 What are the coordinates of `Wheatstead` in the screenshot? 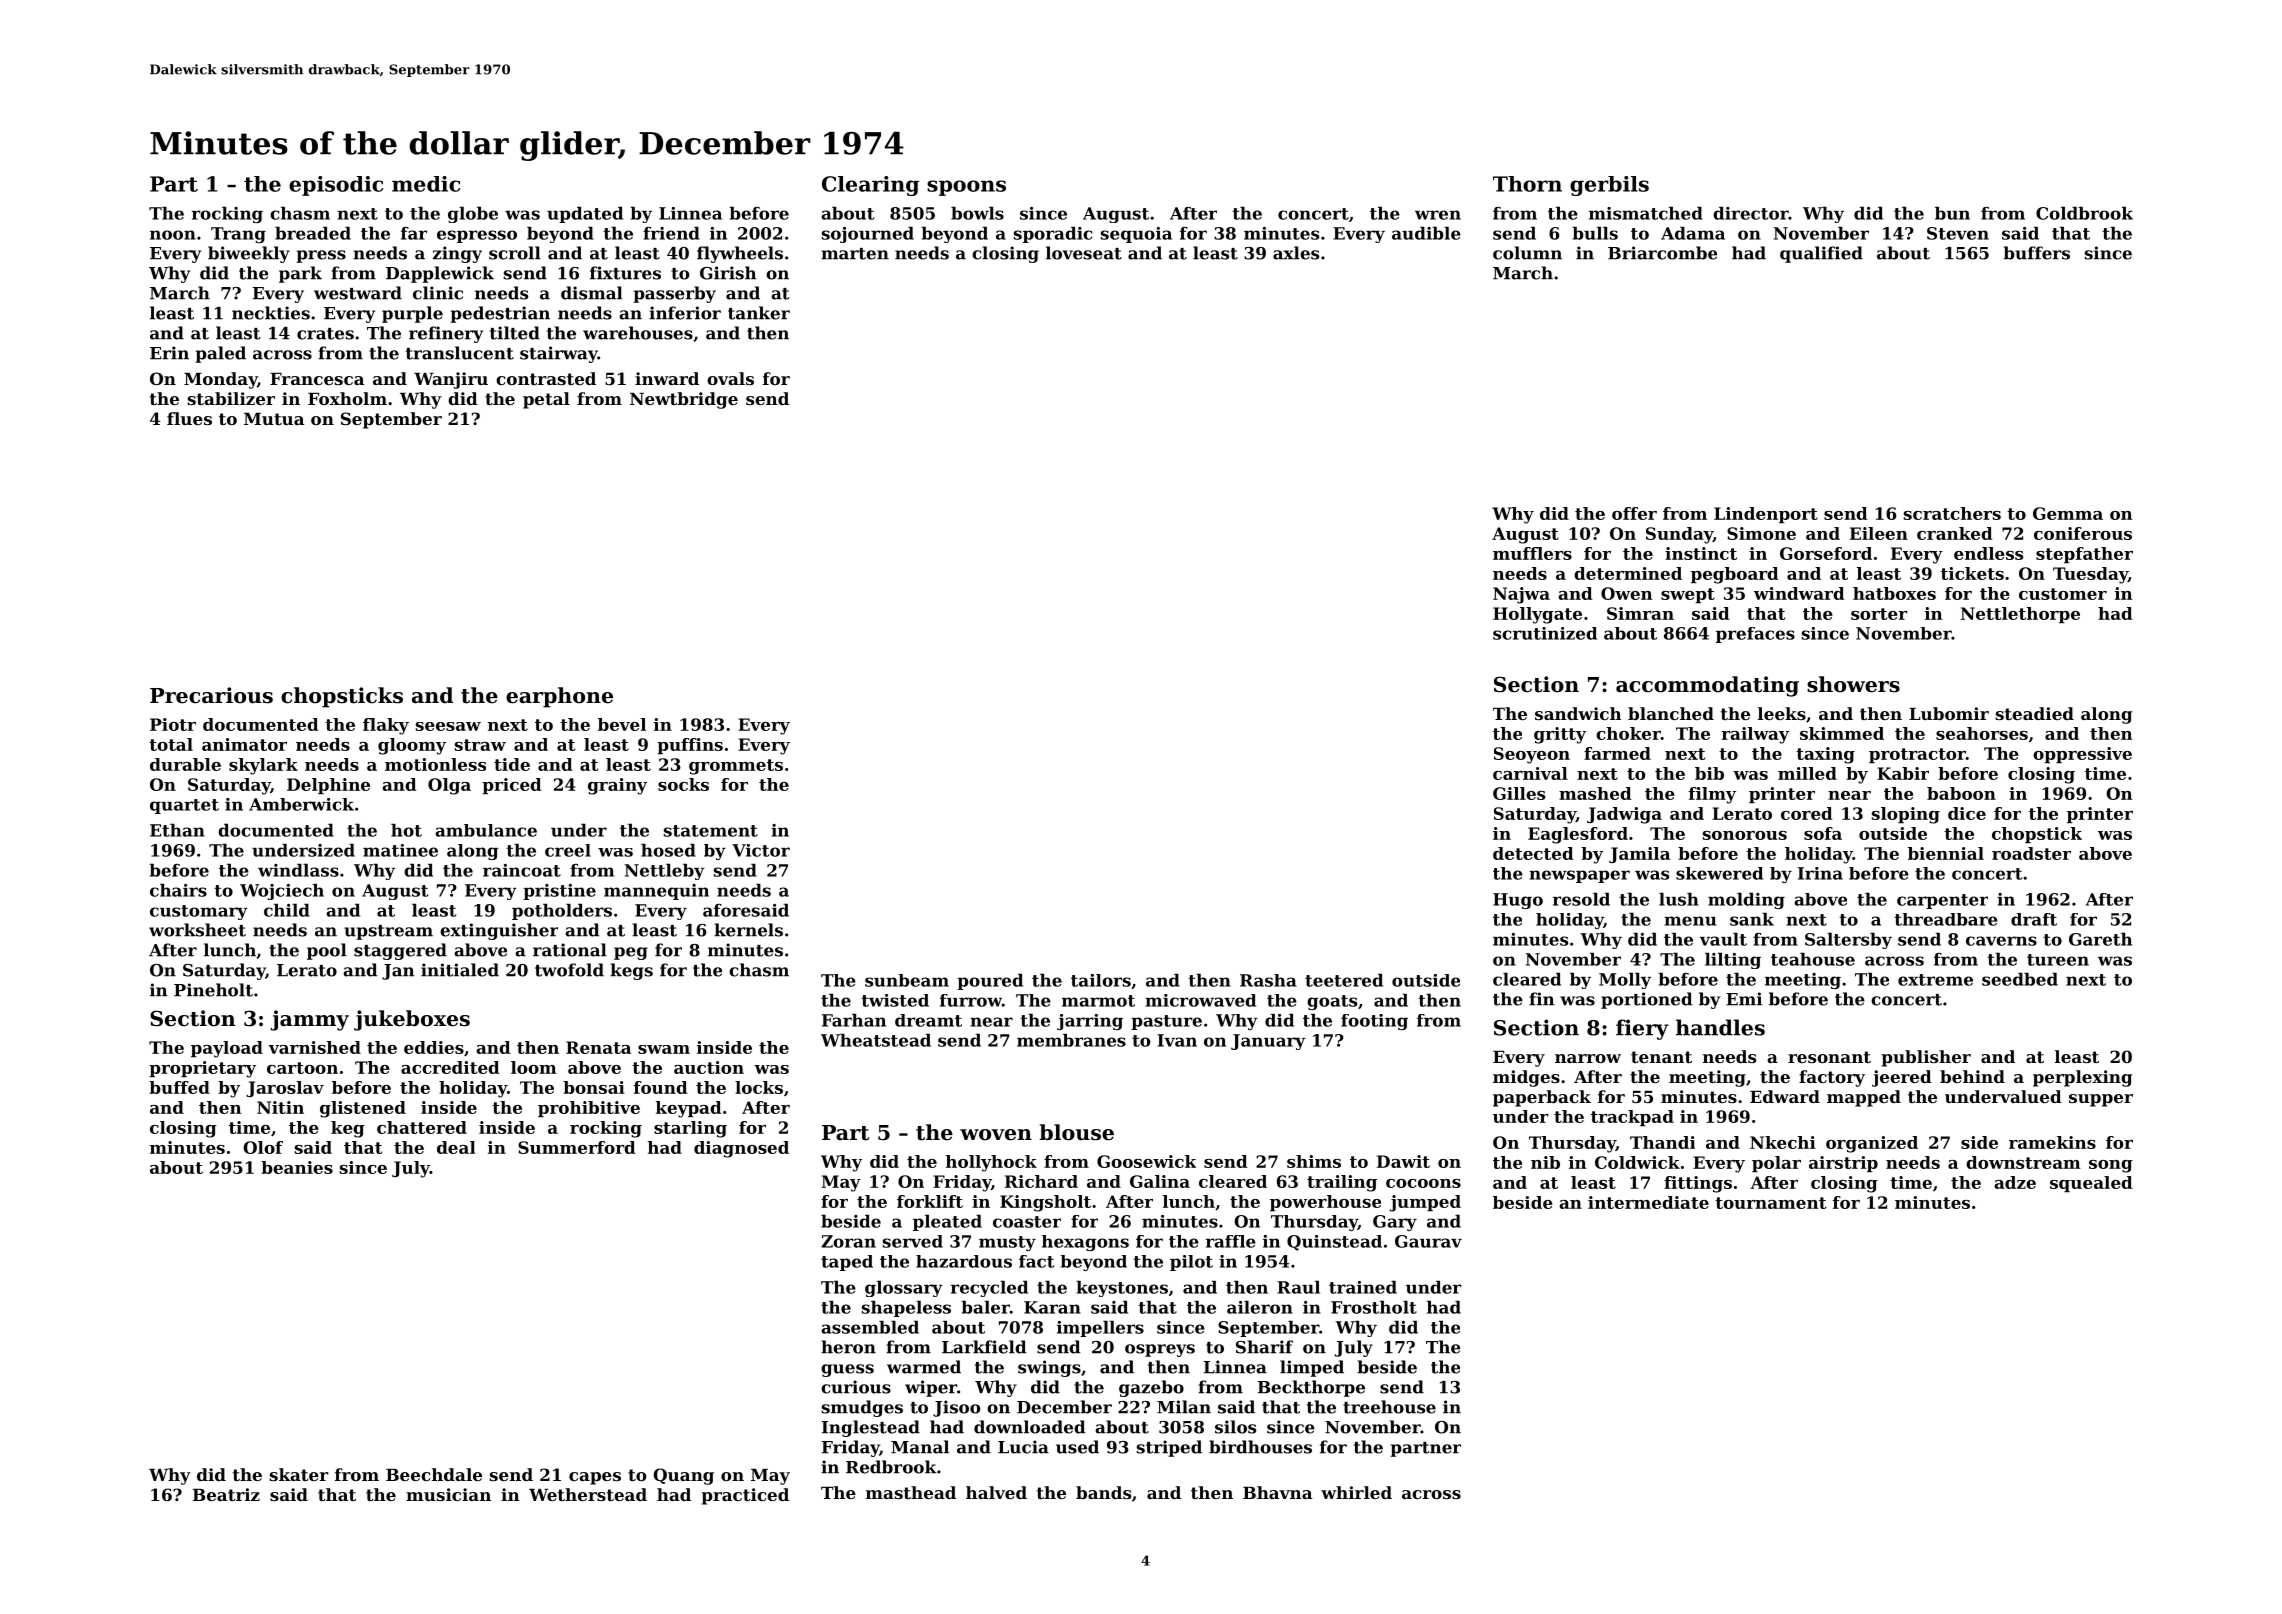 It's located at (876, 1040).
